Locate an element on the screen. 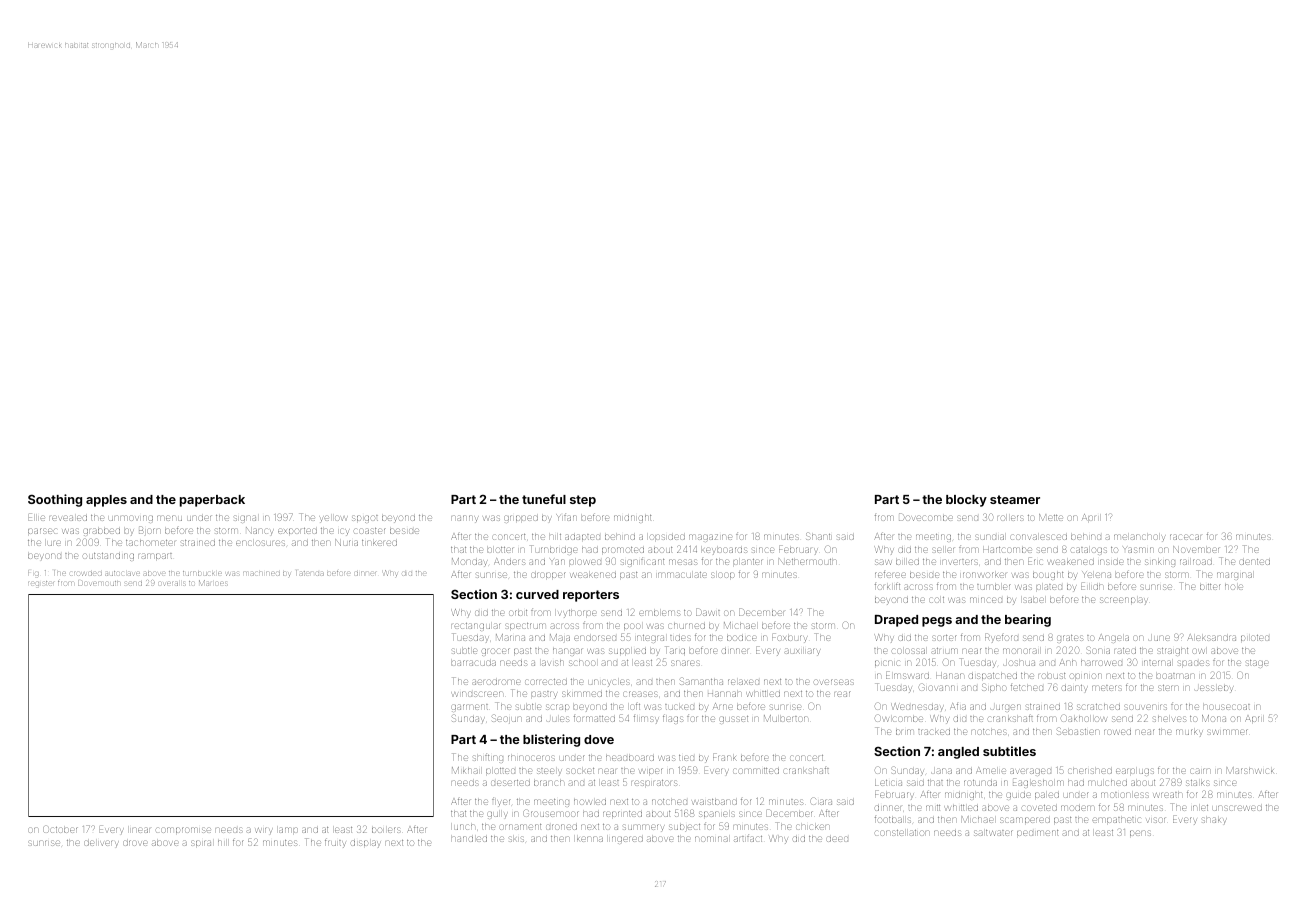 The width and height of the screenshot is (1308, 924). Soothing is located at coordinates (55, 500).
